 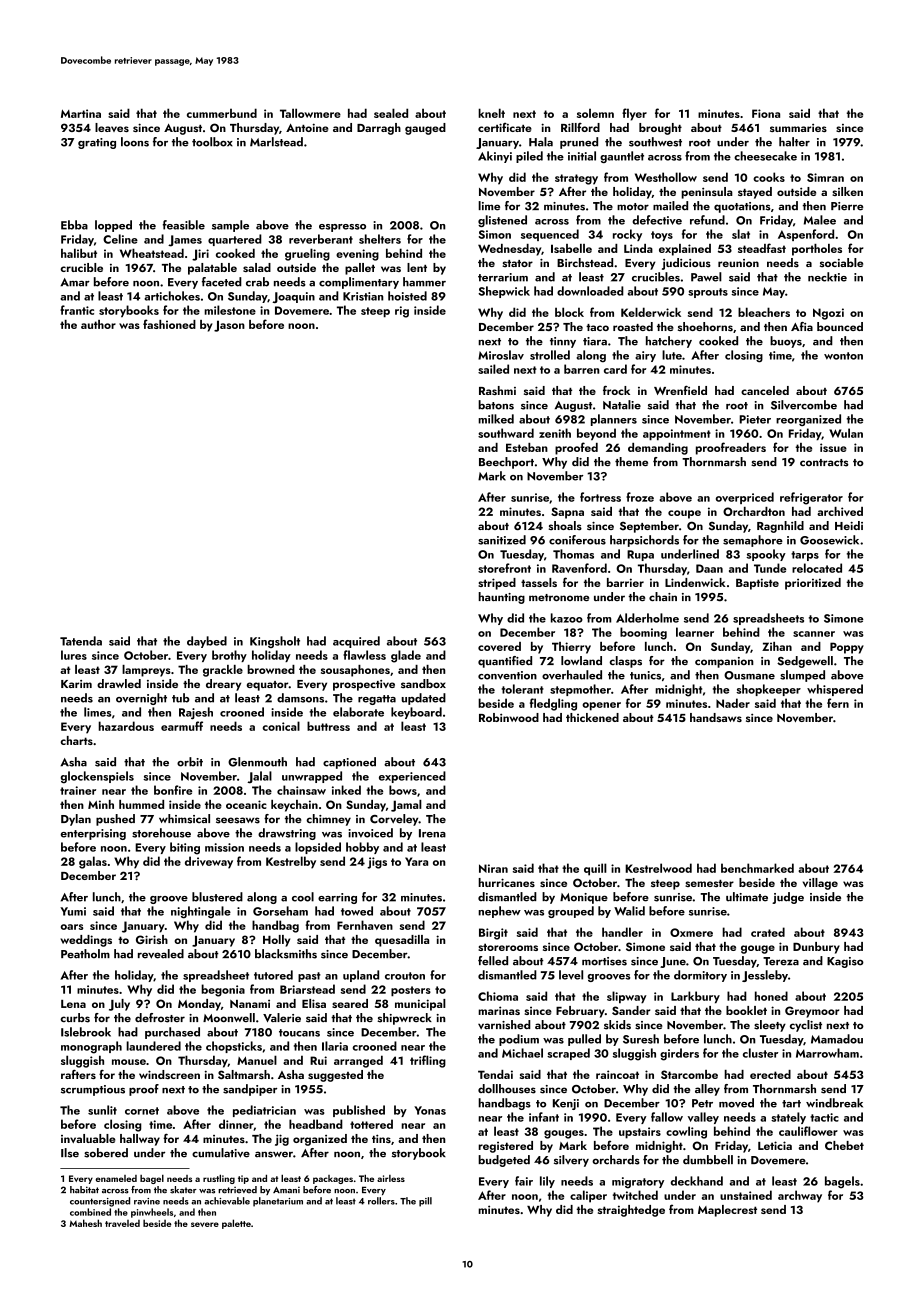 What do you see at coordinates (580, 127) in the page?
I see `Rillford` at bounding box center [580, 127].
